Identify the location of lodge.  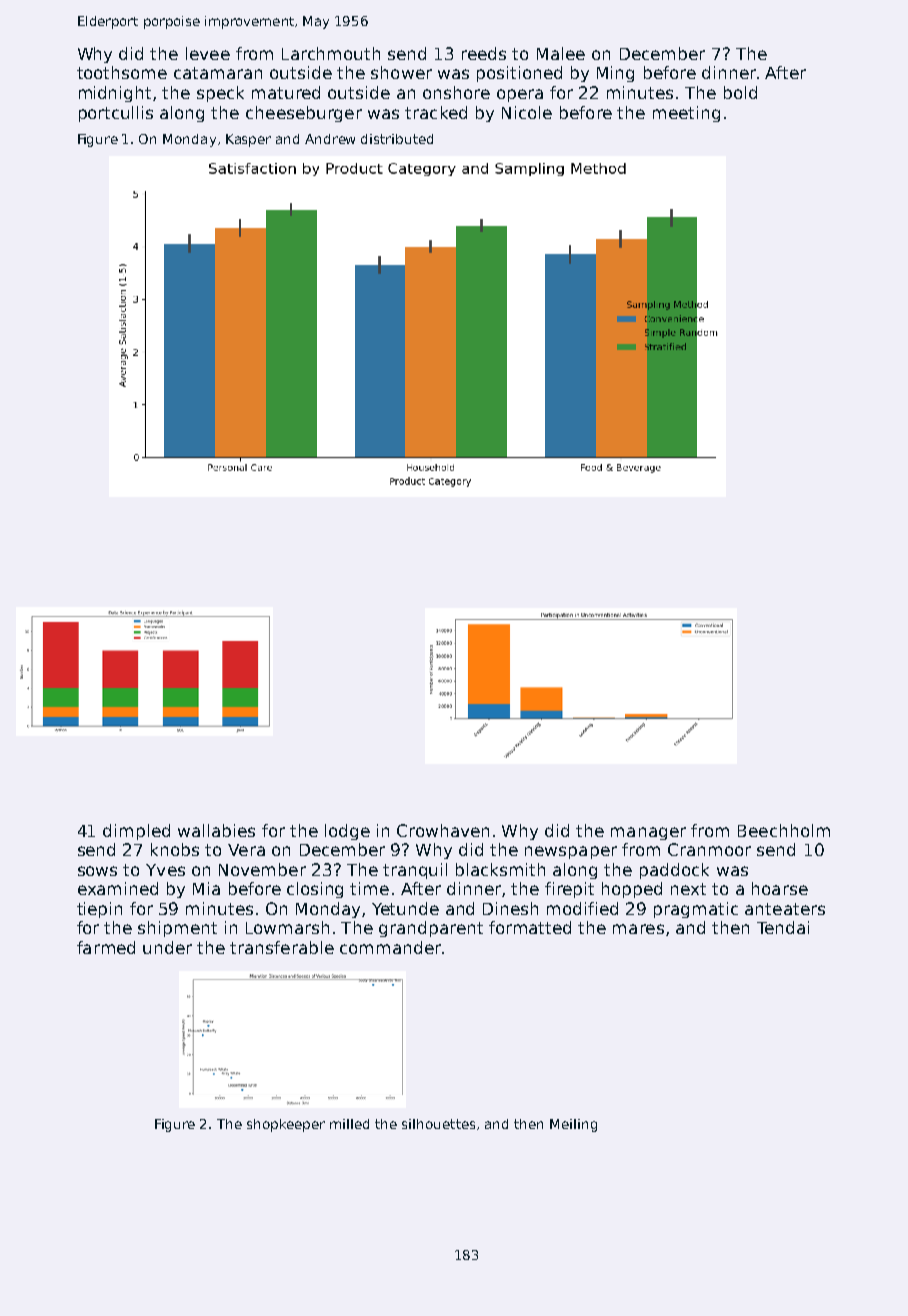
(347, 832).
